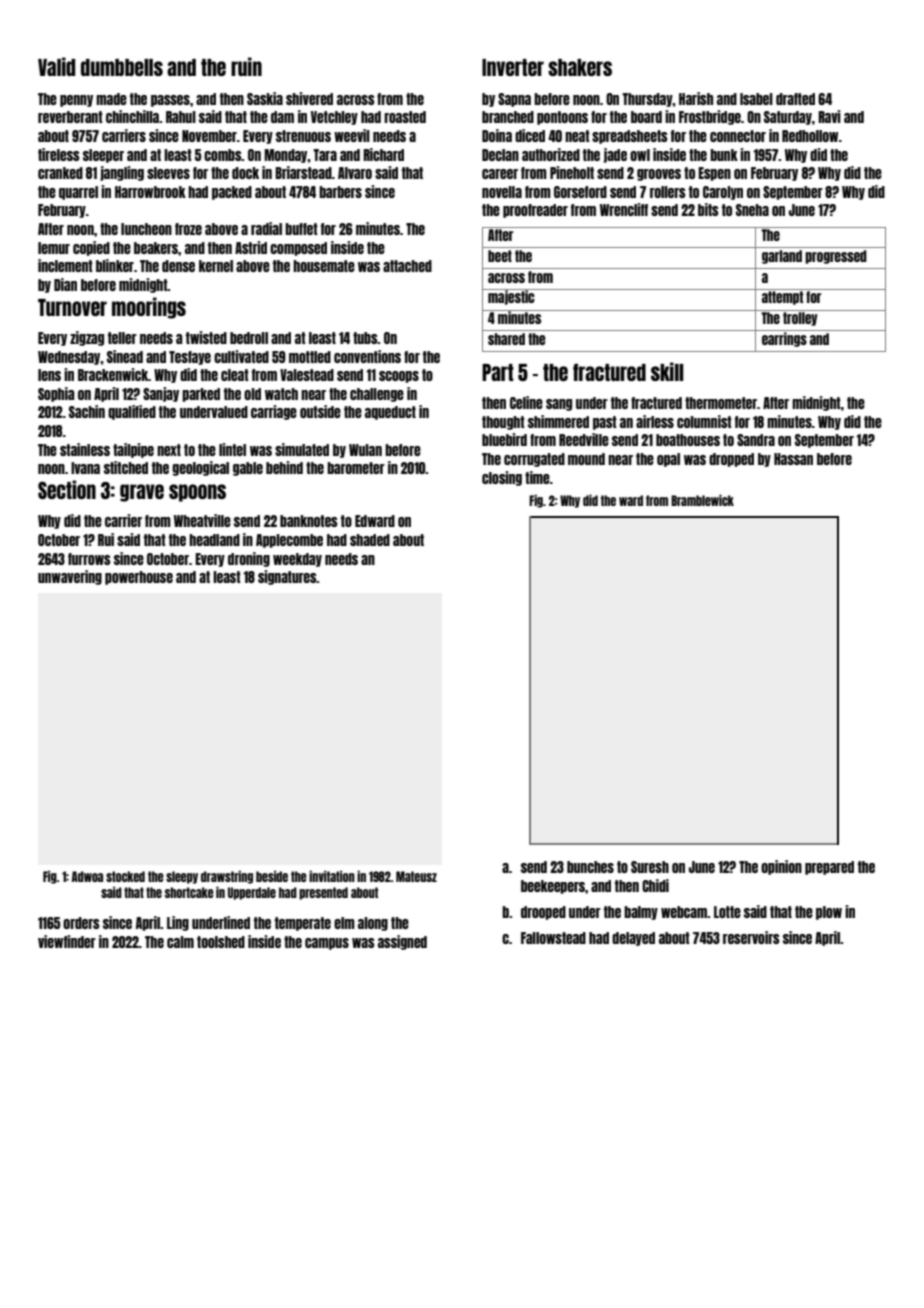 The height and width of the image is (1308, 924). What do you see at coordinates (49, 375) in the image?
I see `lens` at bounding box center [49, 375].
